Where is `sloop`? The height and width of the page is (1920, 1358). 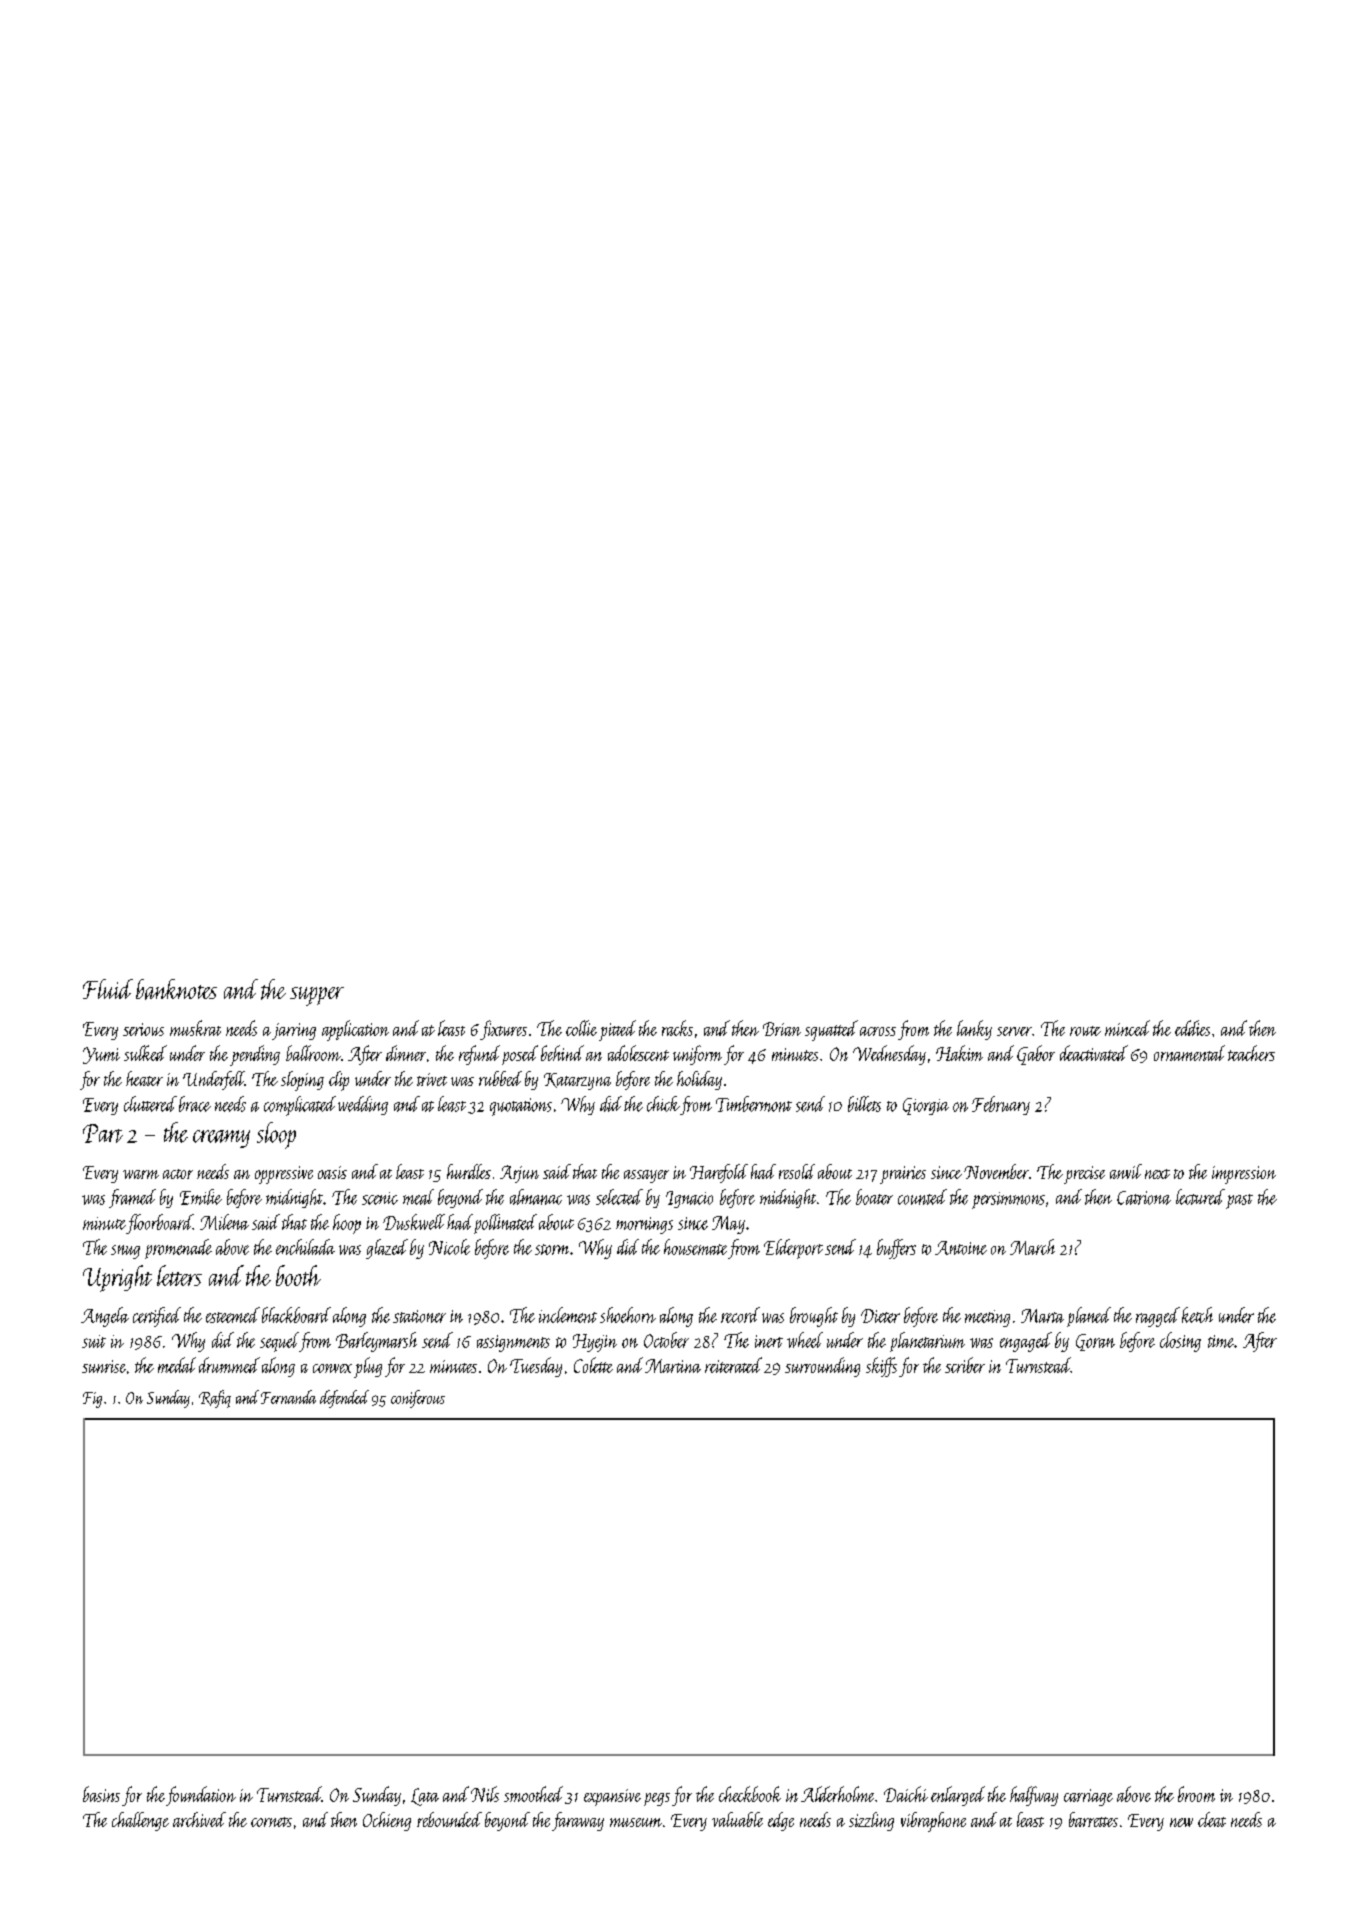 sloop is located at coordinates (276, 1135).
